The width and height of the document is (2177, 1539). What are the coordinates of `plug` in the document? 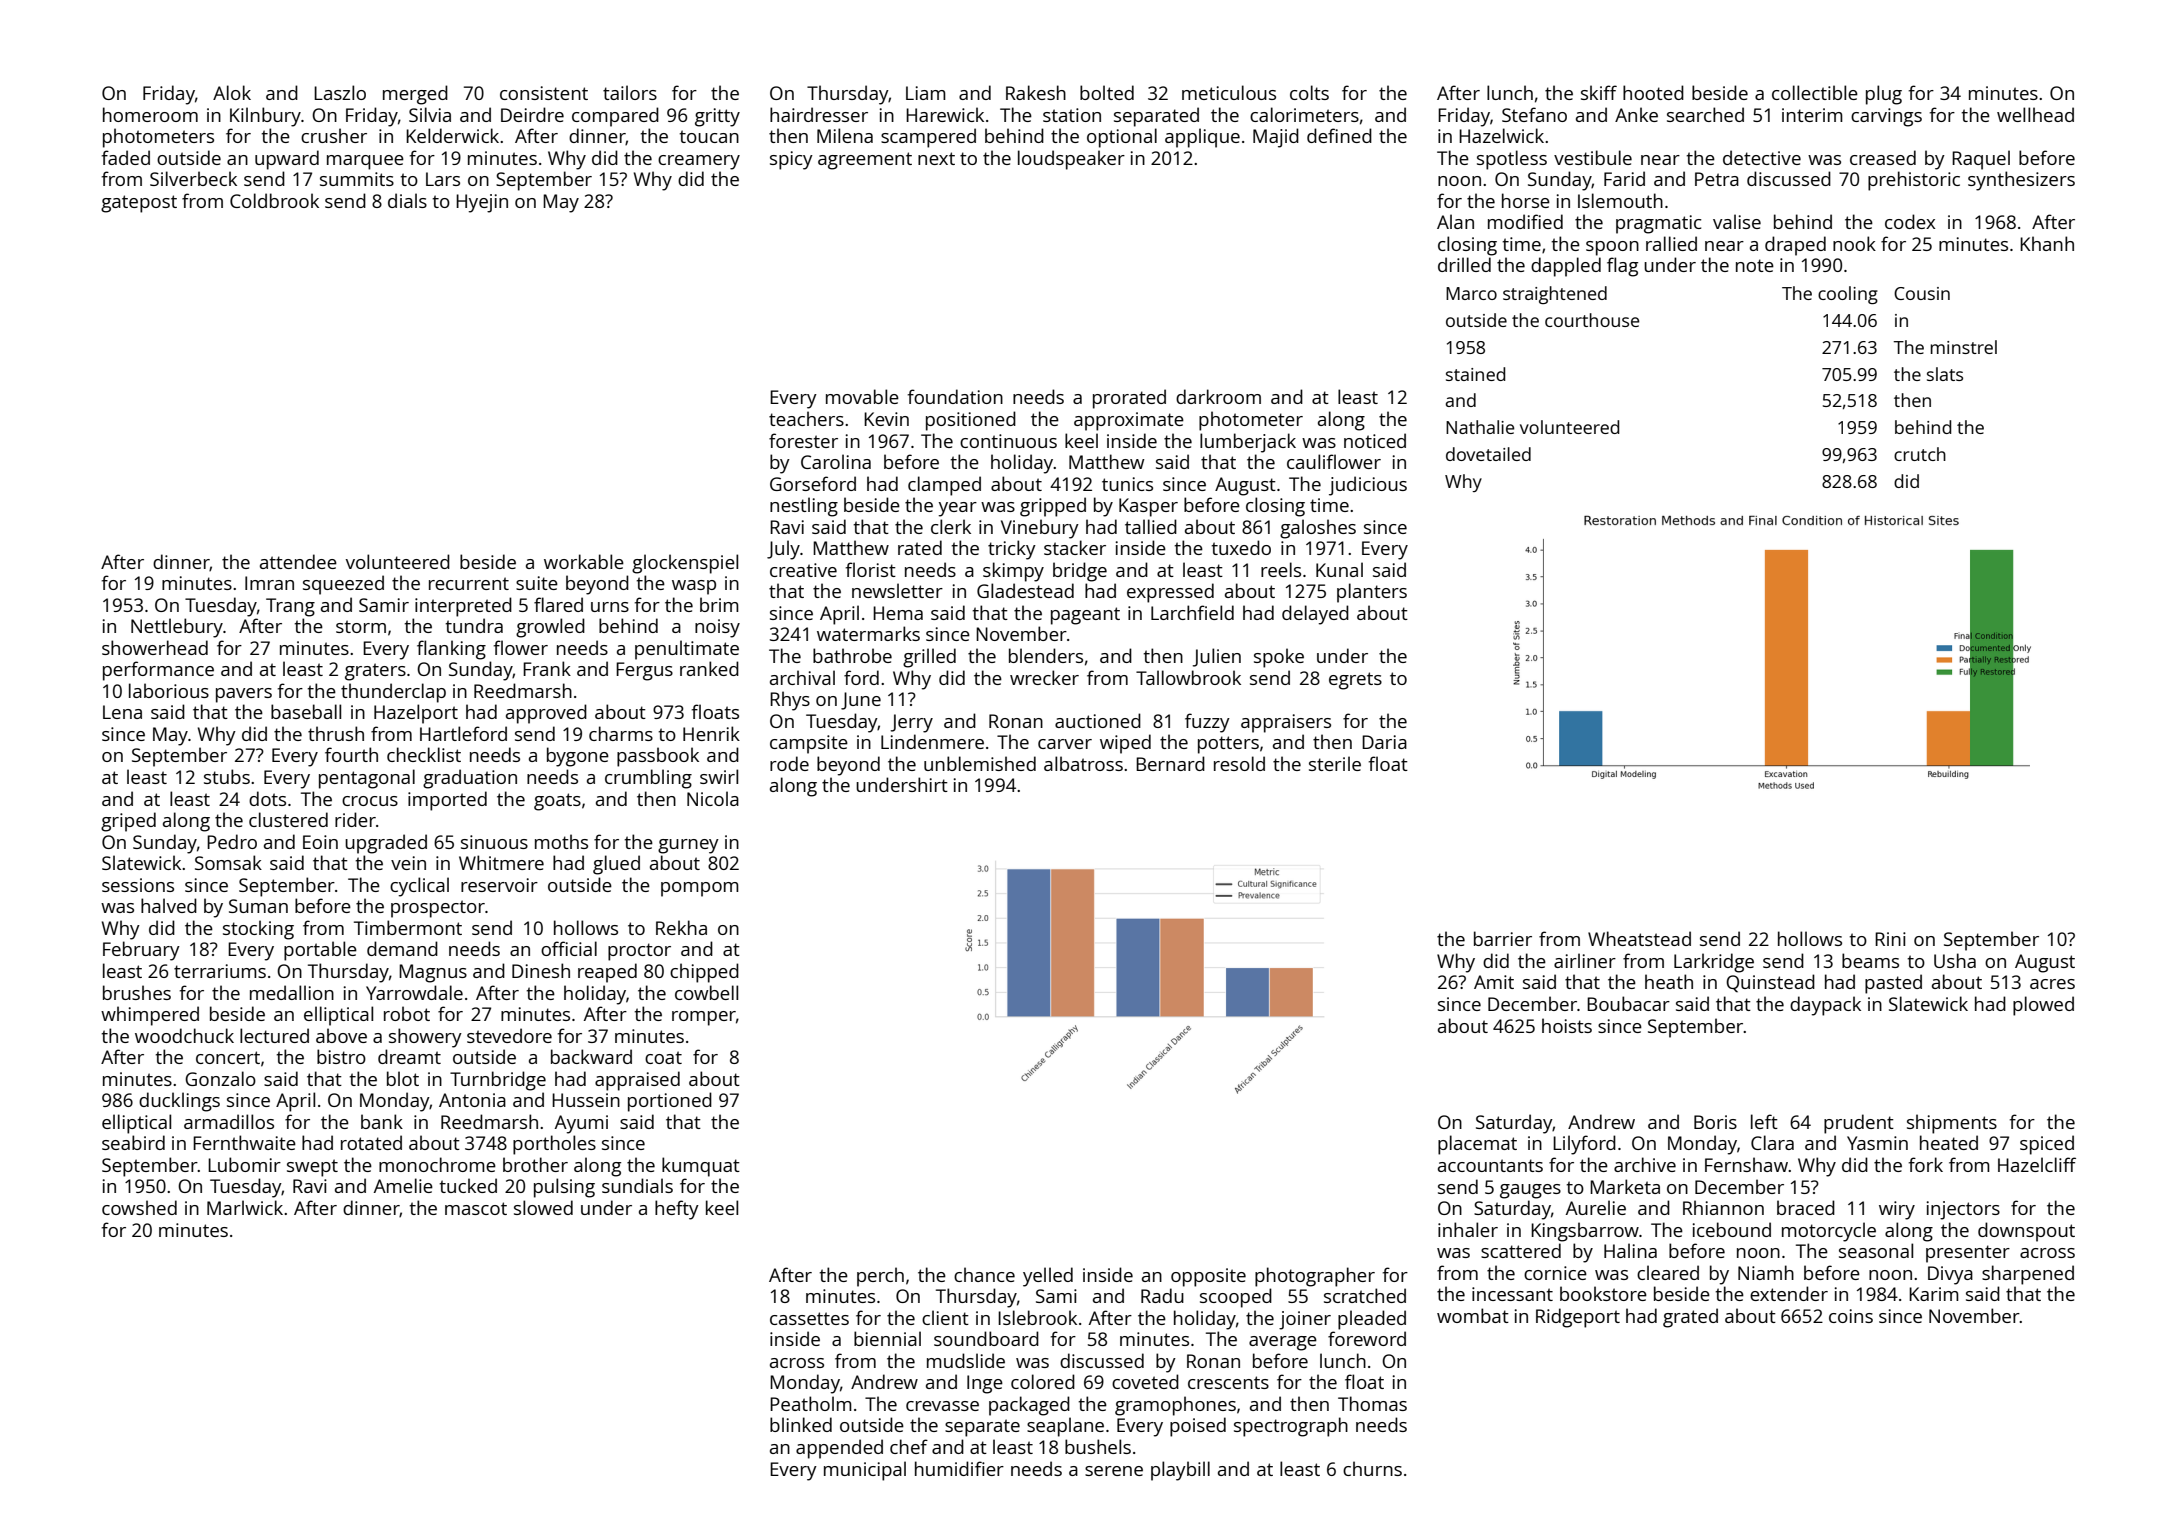 It's located at (1884, 95).
